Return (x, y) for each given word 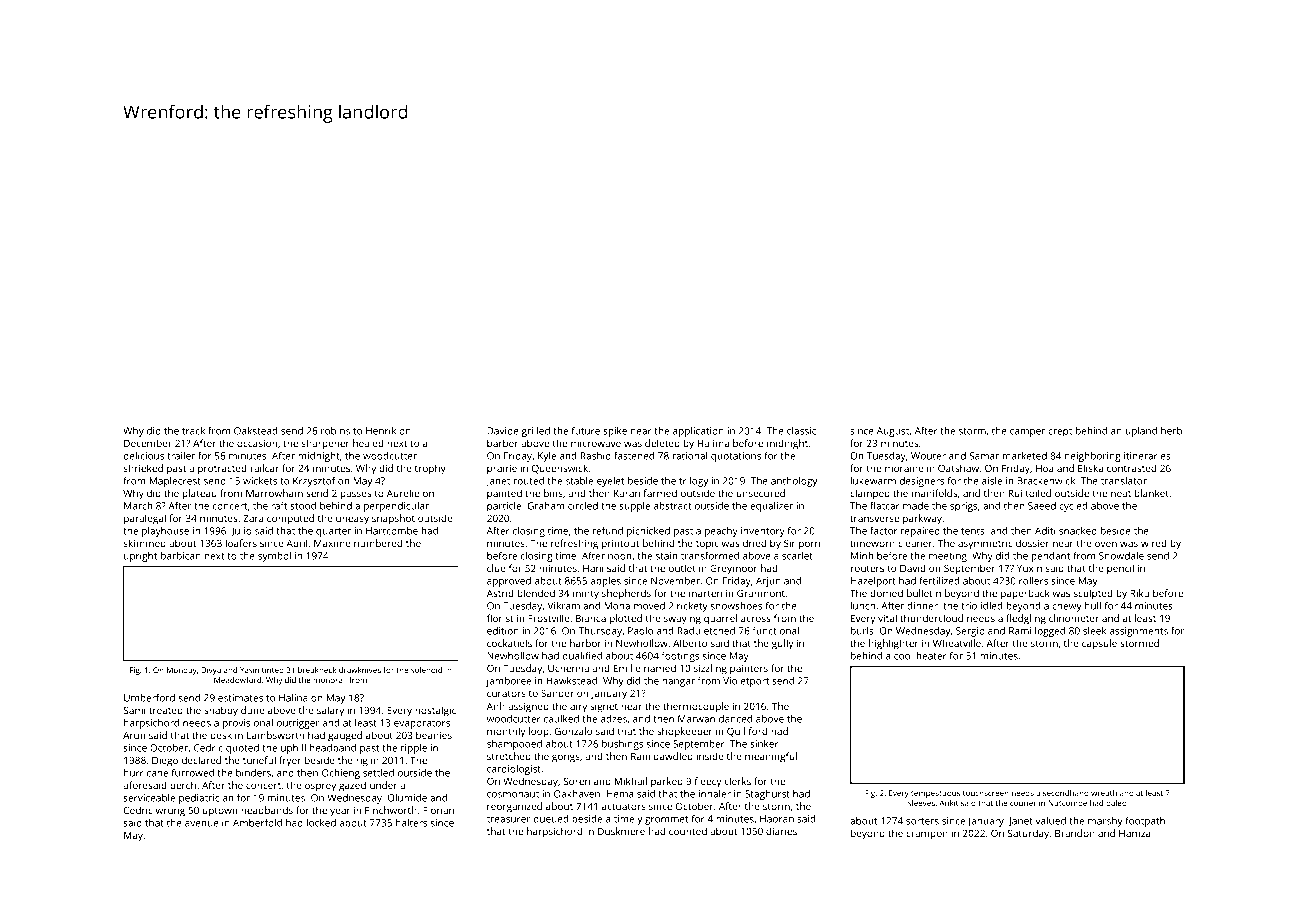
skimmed (144, 543)
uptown (220, 812)
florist (500, 618)
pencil (1120, 569)
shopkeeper (685, 732)
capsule (1099, 644)
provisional (248, 724)
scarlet (797, 556)
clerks (737, 781)
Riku (1139, 593)
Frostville (548, 618)
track (193, 431)
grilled (535, 432)
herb (1171, 431)
